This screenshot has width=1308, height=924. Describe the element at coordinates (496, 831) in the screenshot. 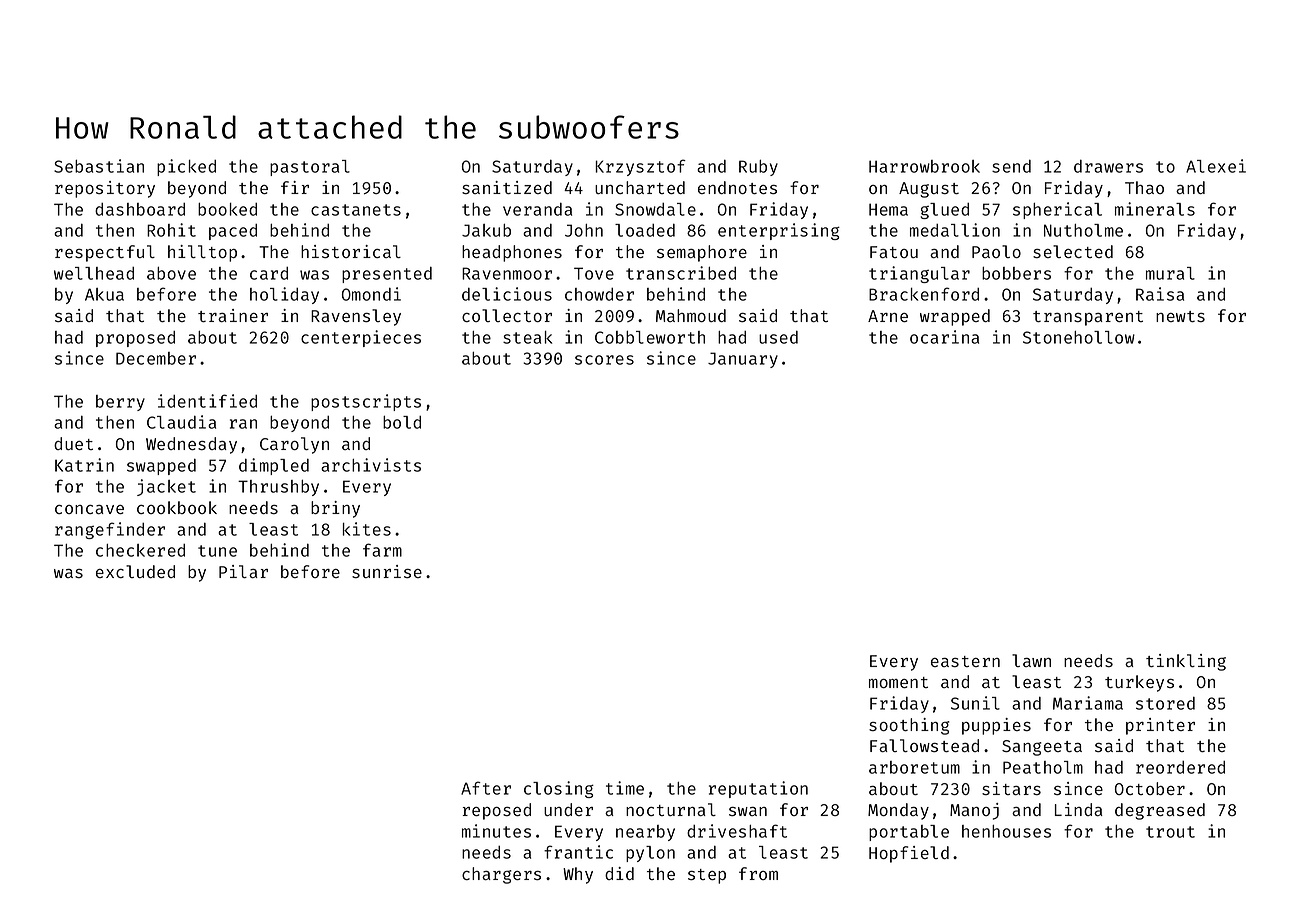

I see `minutes` at that location.
